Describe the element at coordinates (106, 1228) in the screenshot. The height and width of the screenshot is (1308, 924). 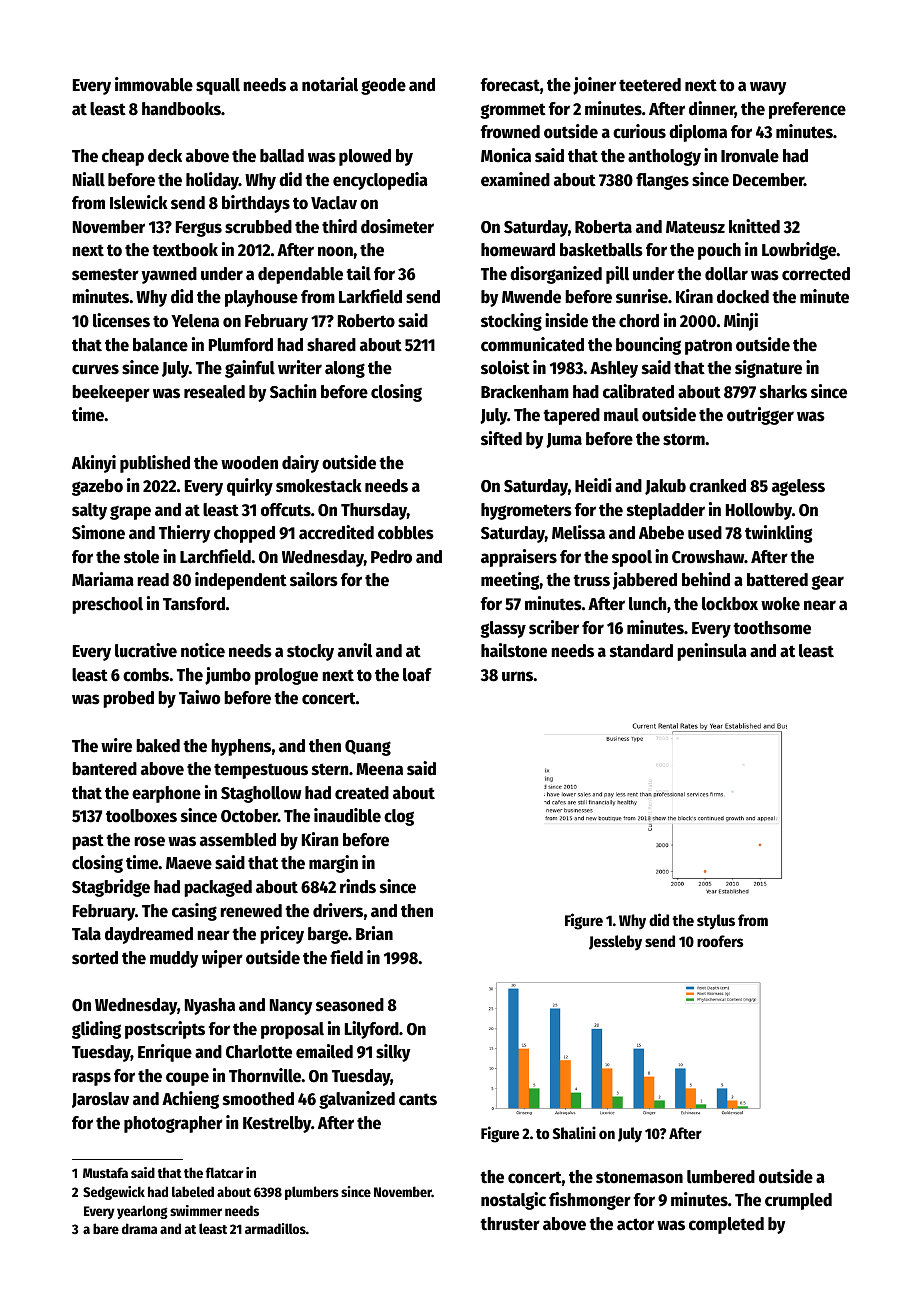
I see `bare` at that location.
